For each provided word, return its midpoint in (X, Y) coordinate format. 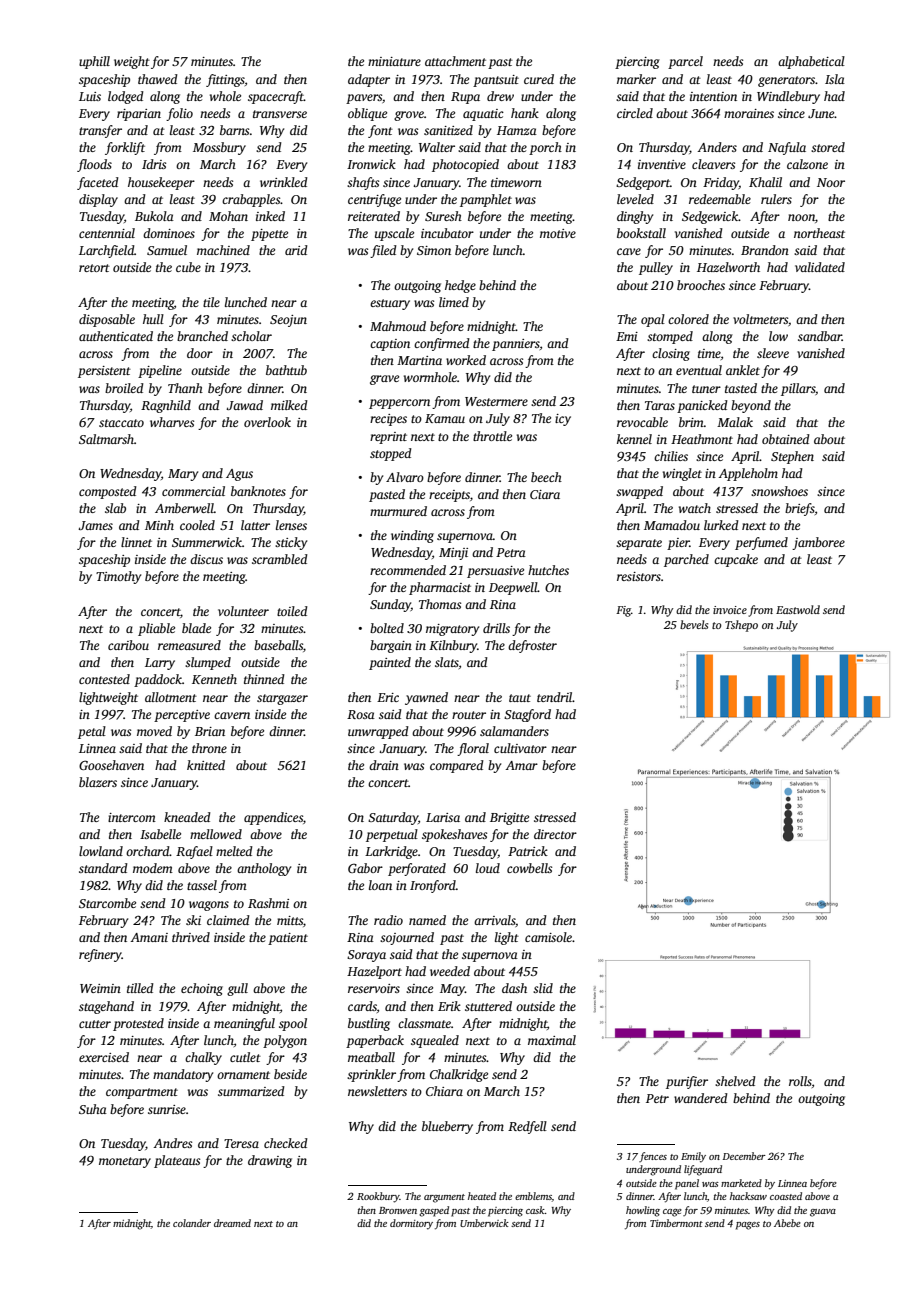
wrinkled (284, 182)
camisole (548, 937)
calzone (807, 164)
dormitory (411, 1224)
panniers (516, 345)
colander (192, 1223)
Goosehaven (111, 765)
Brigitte (509, 819)
